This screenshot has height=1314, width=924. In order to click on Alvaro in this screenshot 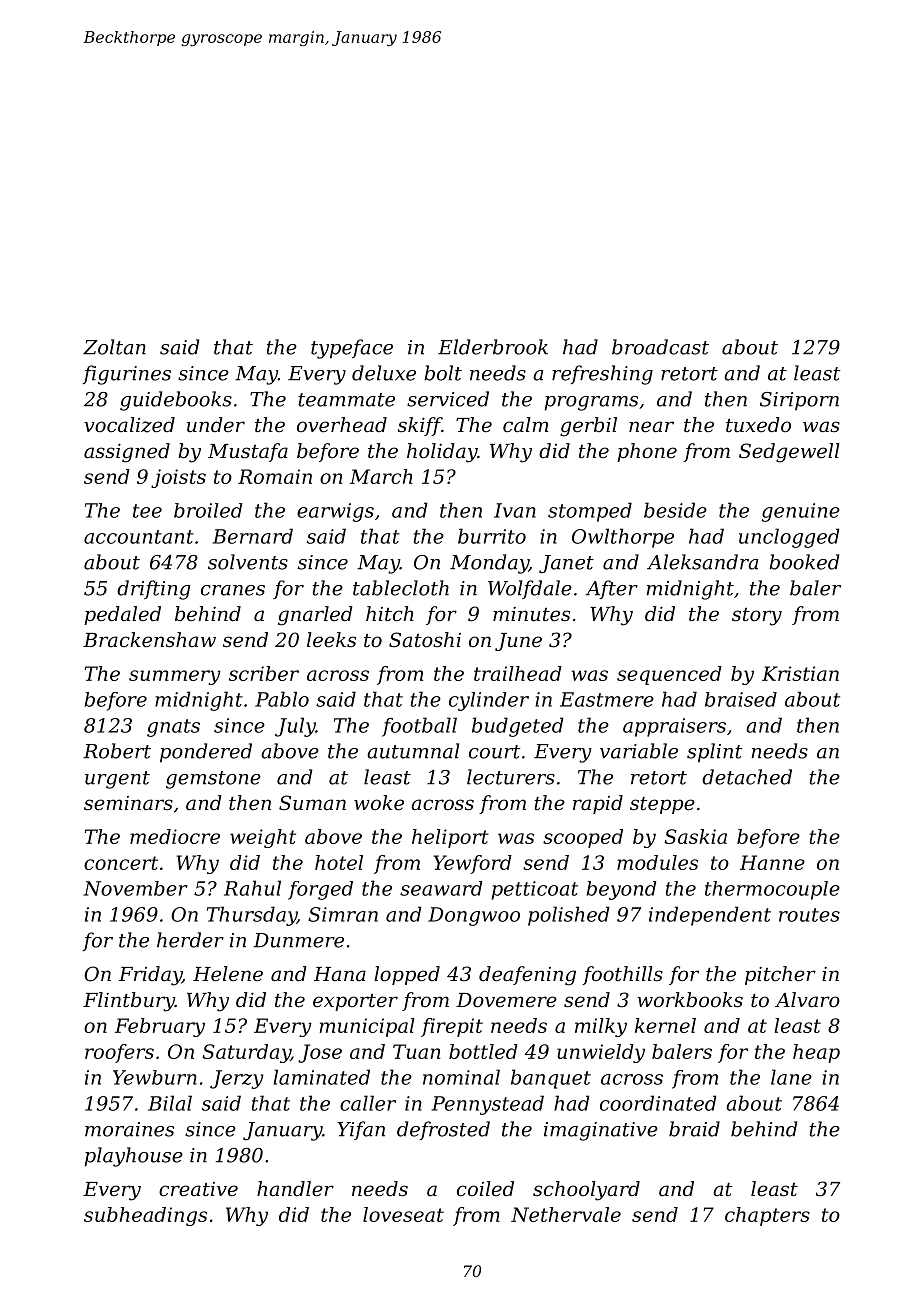, I will do `click(807, 1000)`.
